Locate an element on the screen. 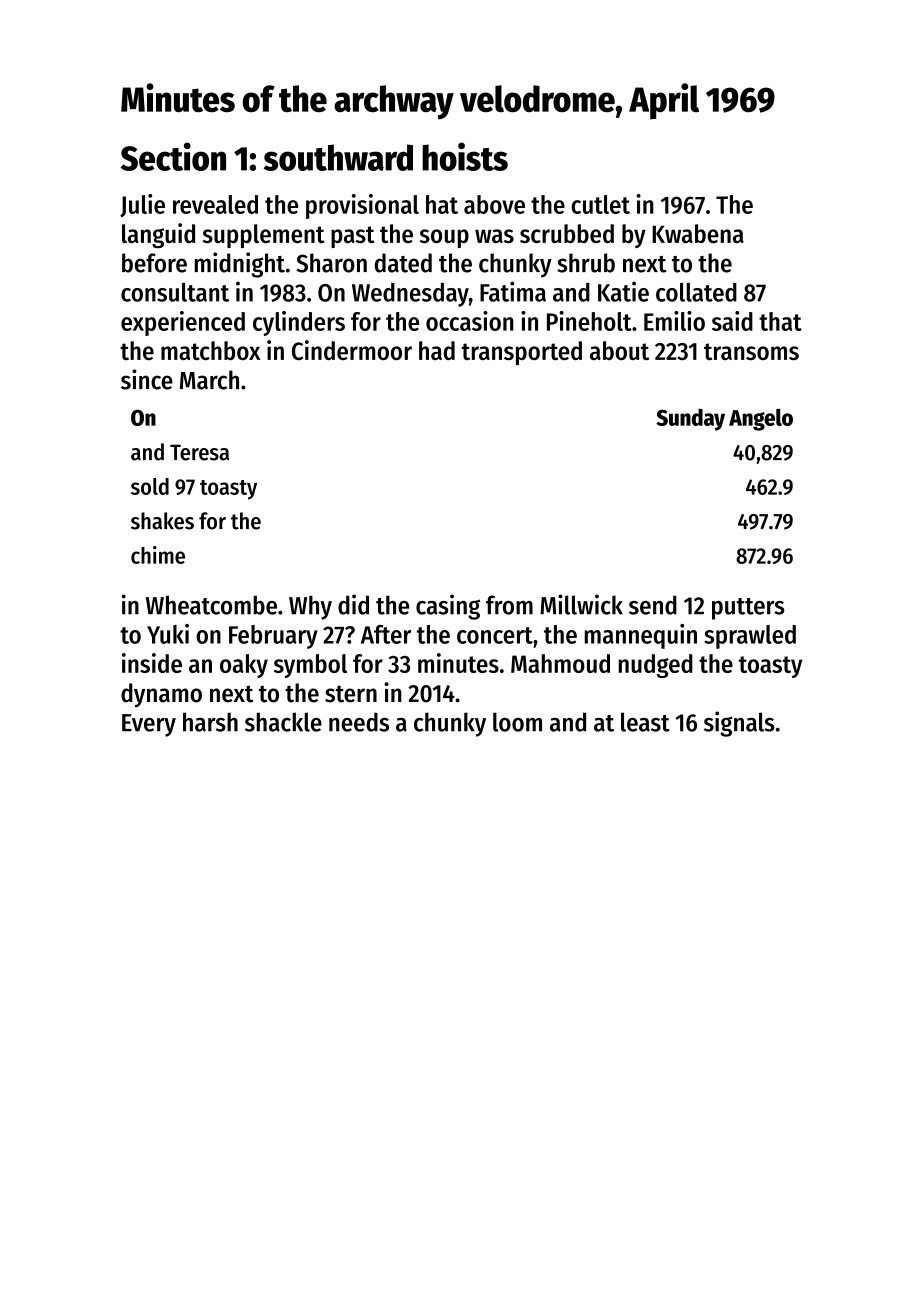 This screenshot has width=924, height=1311. Fatima is located at coordinates (513, 291).
